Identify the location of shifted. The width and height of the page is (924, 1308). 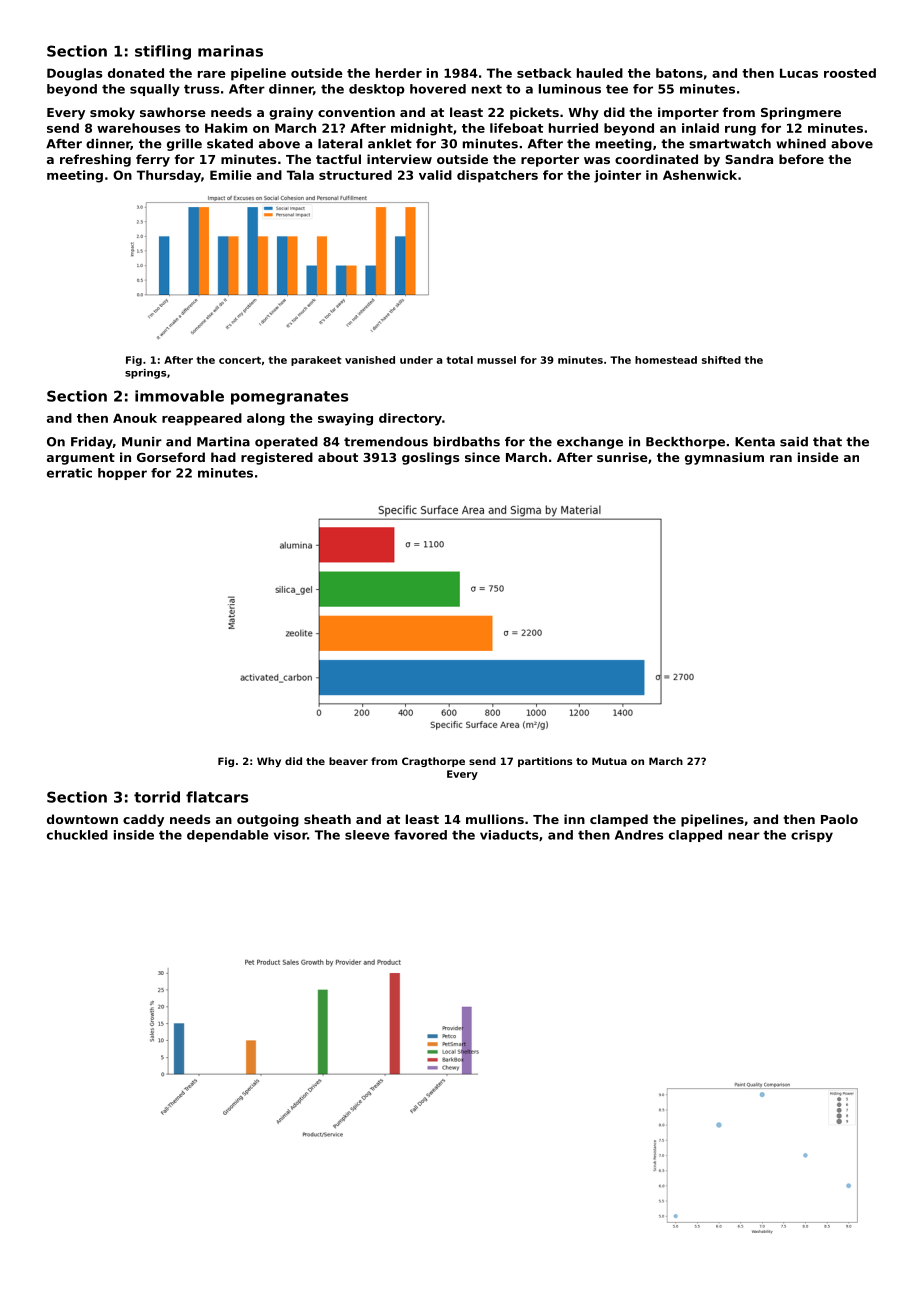
(721, 360).
